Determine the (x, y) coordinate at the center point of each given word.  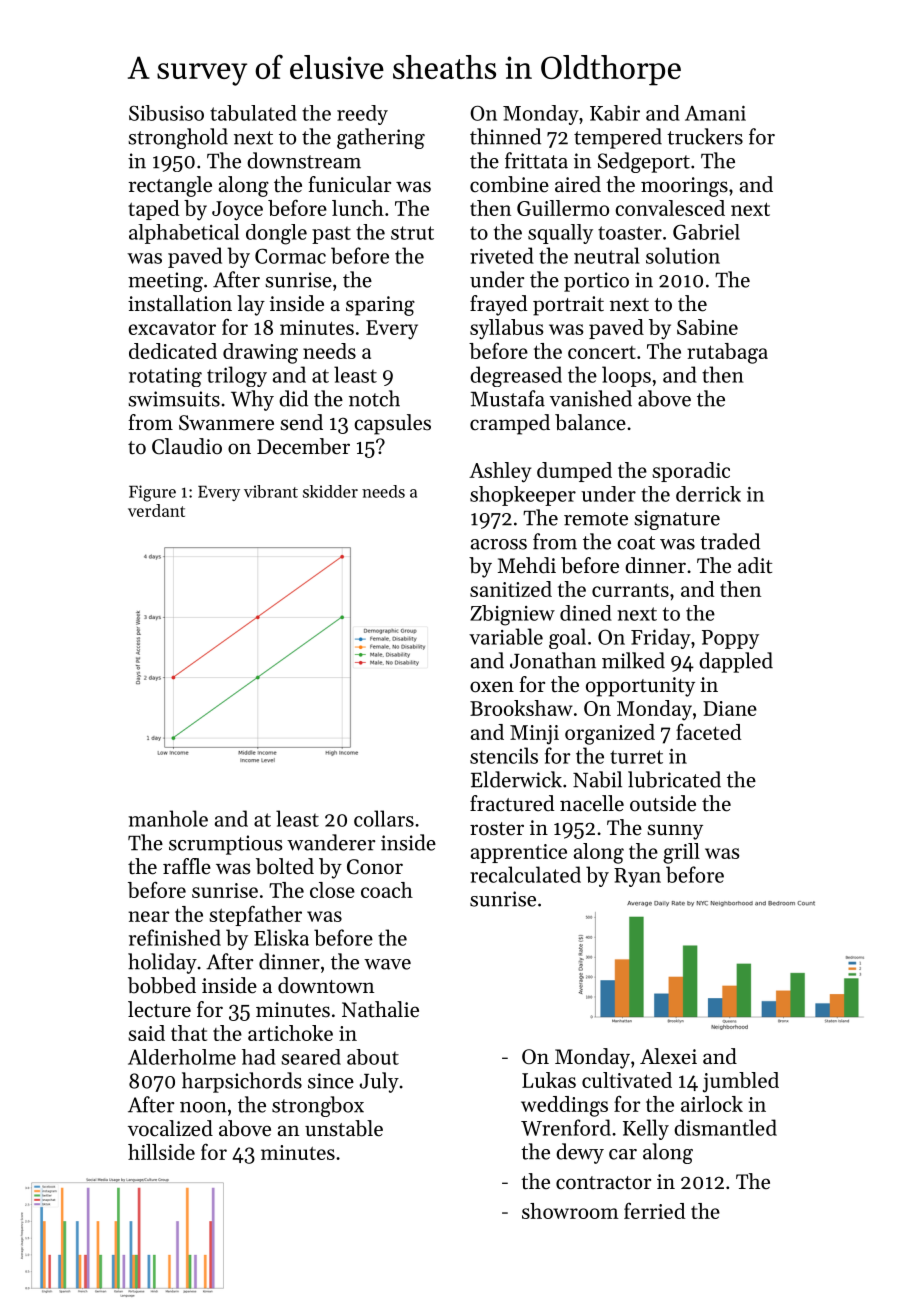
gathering (381, 138)
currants (630, 590)
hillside (161, 1152)
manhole (168, 818)
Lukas (549, 1080)
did (293, 398)
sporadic (691, 472)
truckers (705, 136)
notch (374, 398)
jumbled (741, 1082)
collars (384, 818)
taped (153, 210)
